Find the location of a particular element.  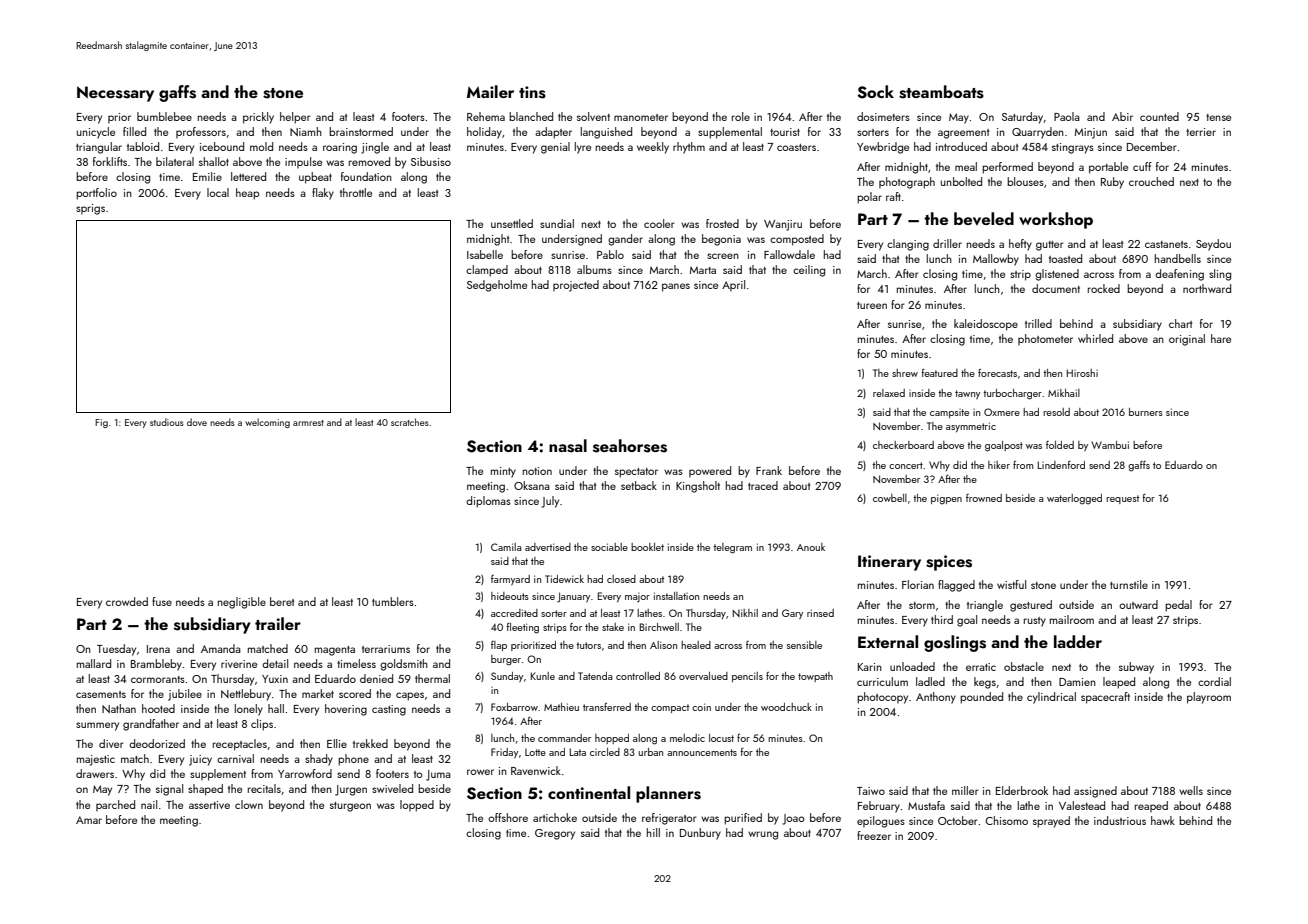

freezer is located at coordinates (874, 835).
